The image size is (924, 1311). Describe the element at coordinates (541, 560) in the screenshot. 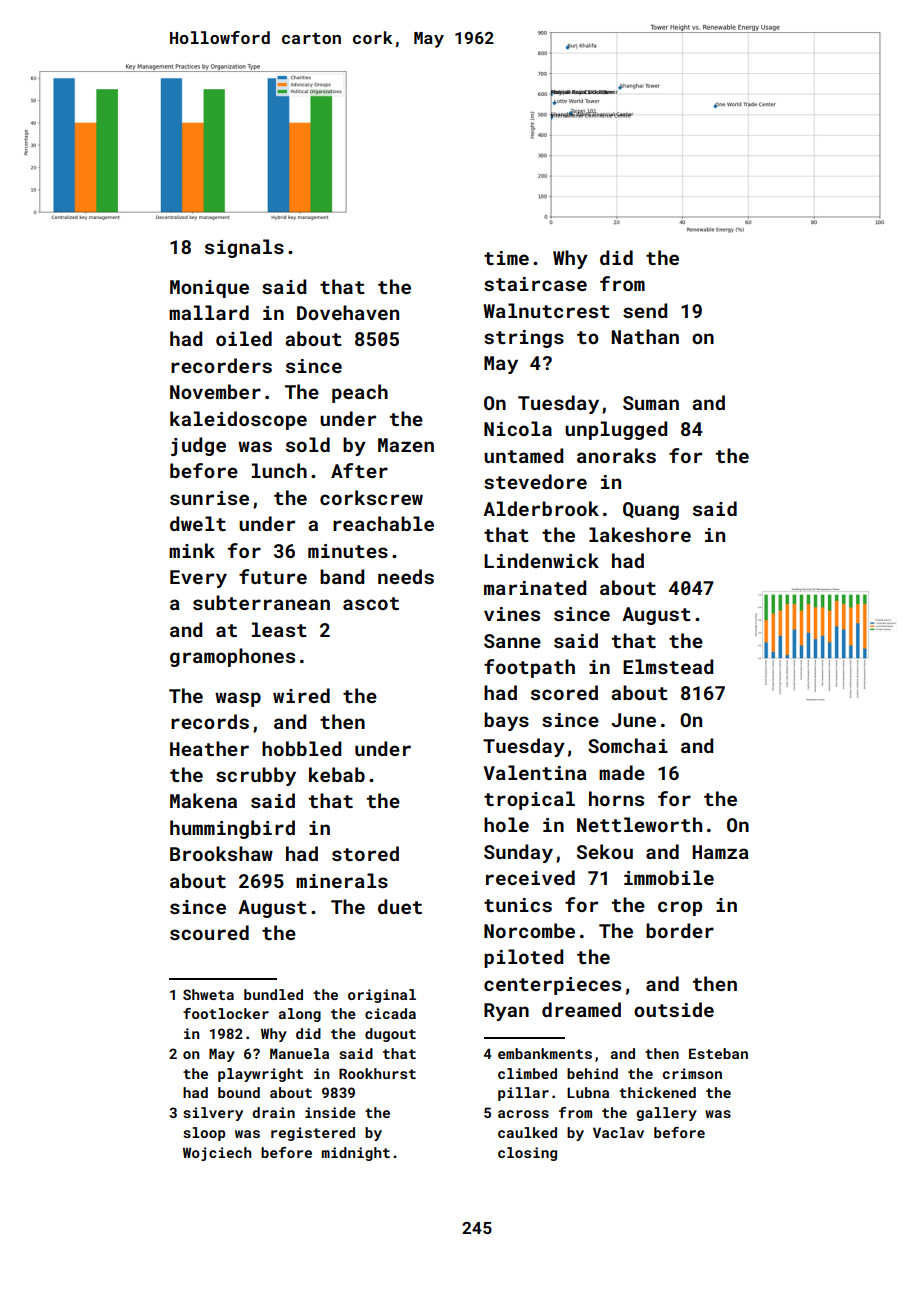

I see `Lindenwick` at that location.
